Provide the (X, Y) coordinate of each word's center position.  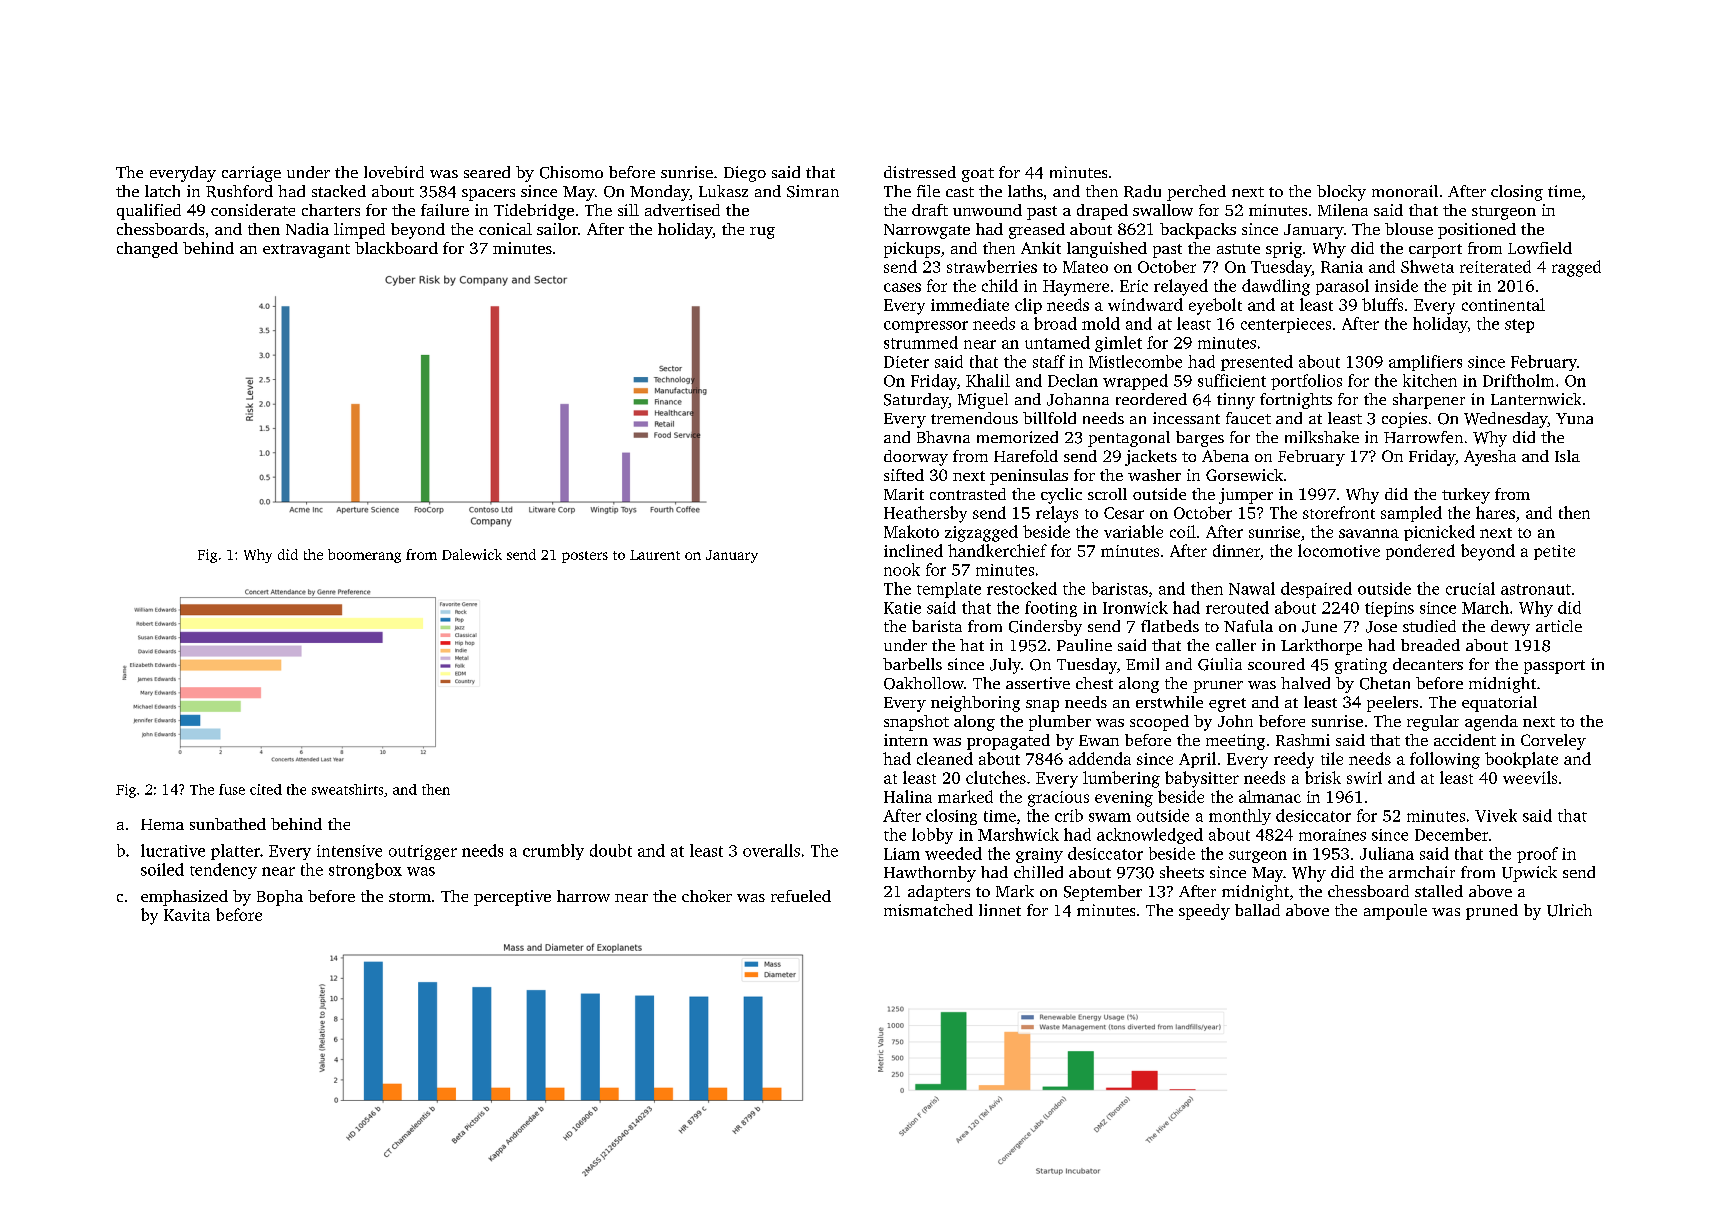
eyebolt (1215, 306)
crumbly (553, 852)
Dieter (906, 362)
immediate (970, 304)
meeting (1235, 742)
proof (1537, 855)
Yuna (1574, 418)
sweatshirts (347, 789)
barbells (912, 664)
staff (1049, 361)
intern (906, 740)
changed (147, 250)
